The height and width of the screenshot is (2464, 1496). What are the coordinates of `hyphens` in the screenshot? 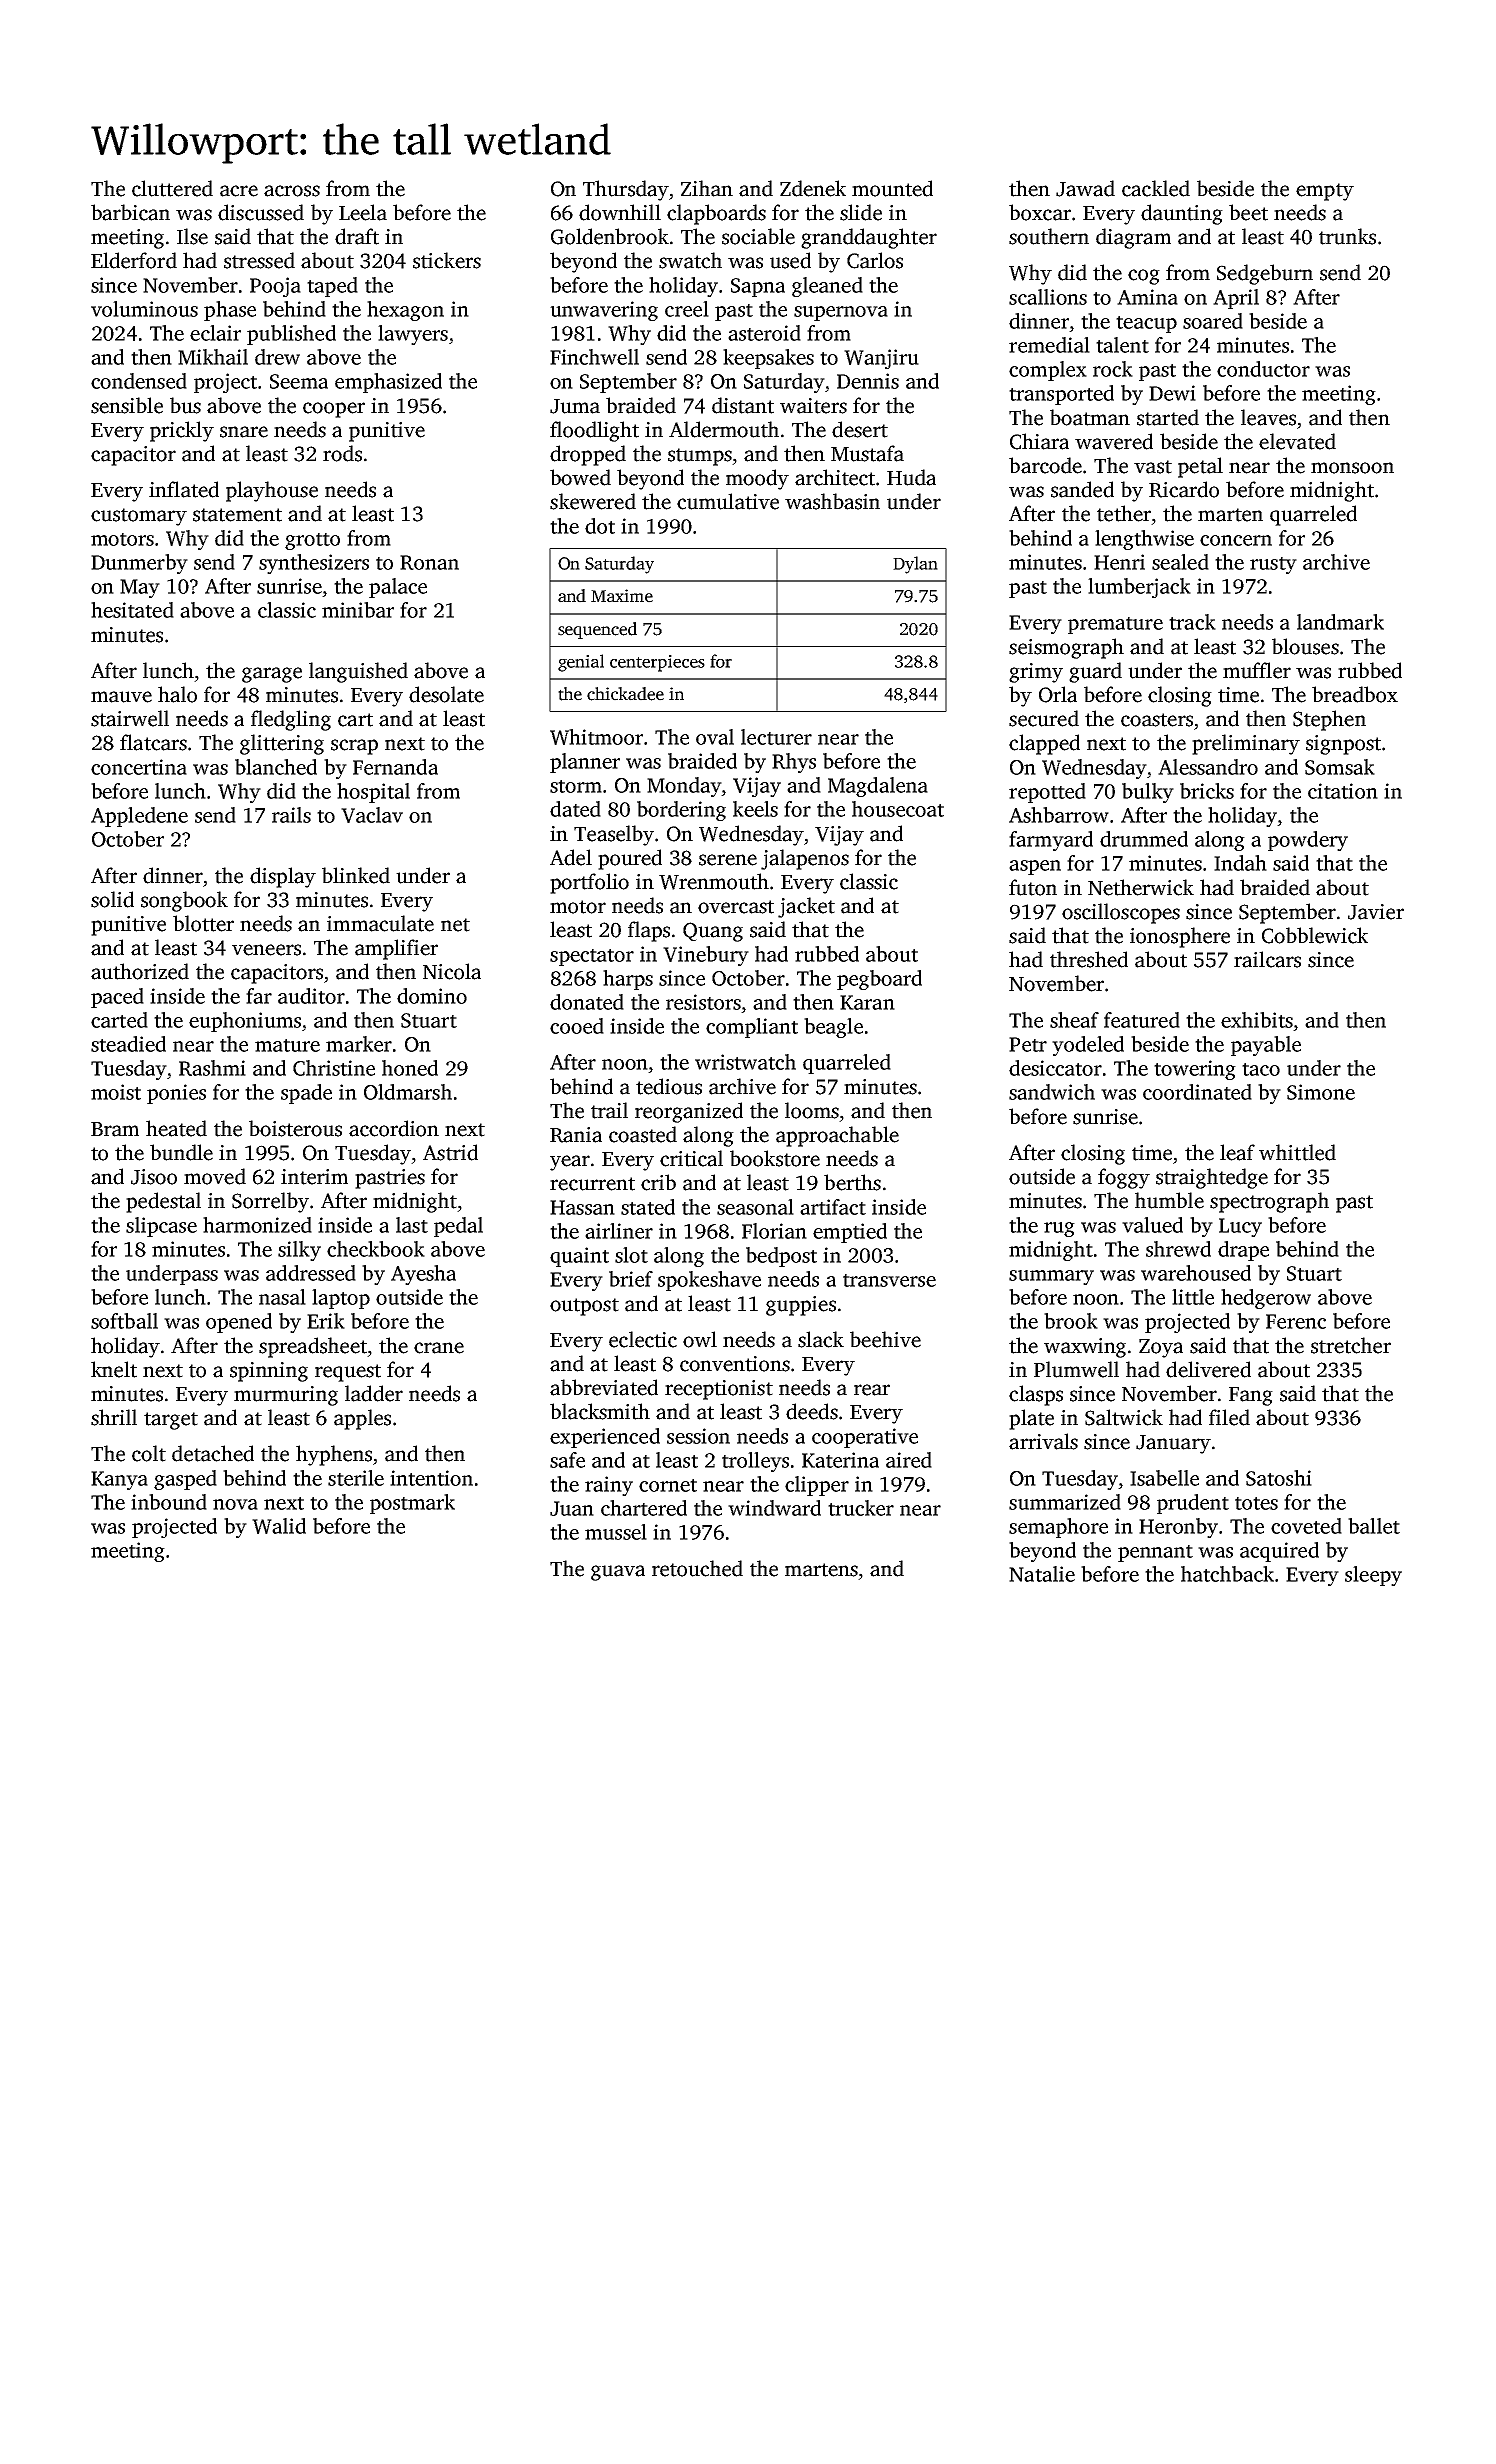 It's located at (334, 1455).
